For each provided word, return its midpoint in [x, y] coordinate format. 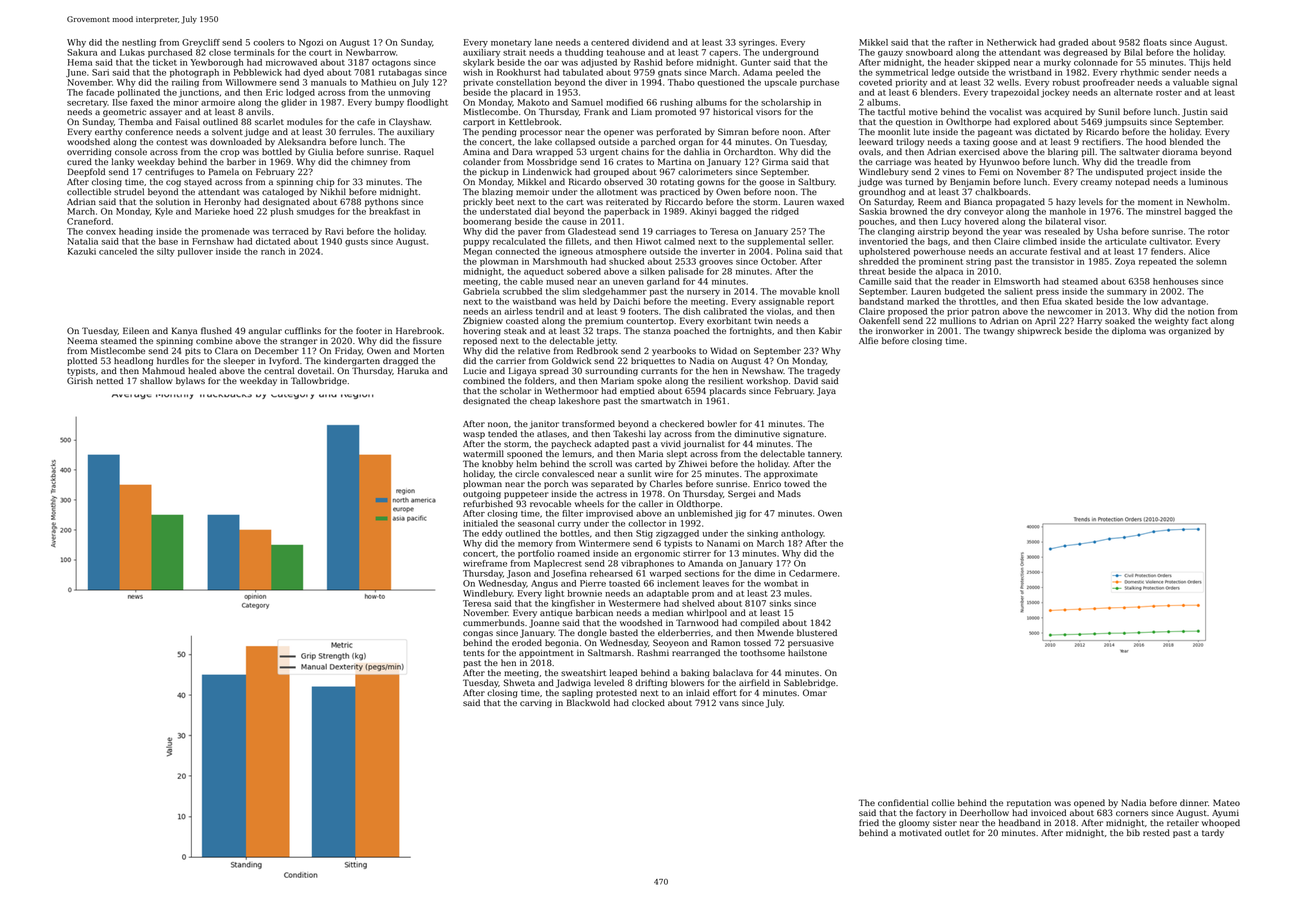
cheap [543, 401]
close [220, 52]
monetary [511, 44]
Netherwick [1012, 42]
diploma [1129, 331]
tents [474, 653]
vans [729, 703]
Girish [80, 380]
